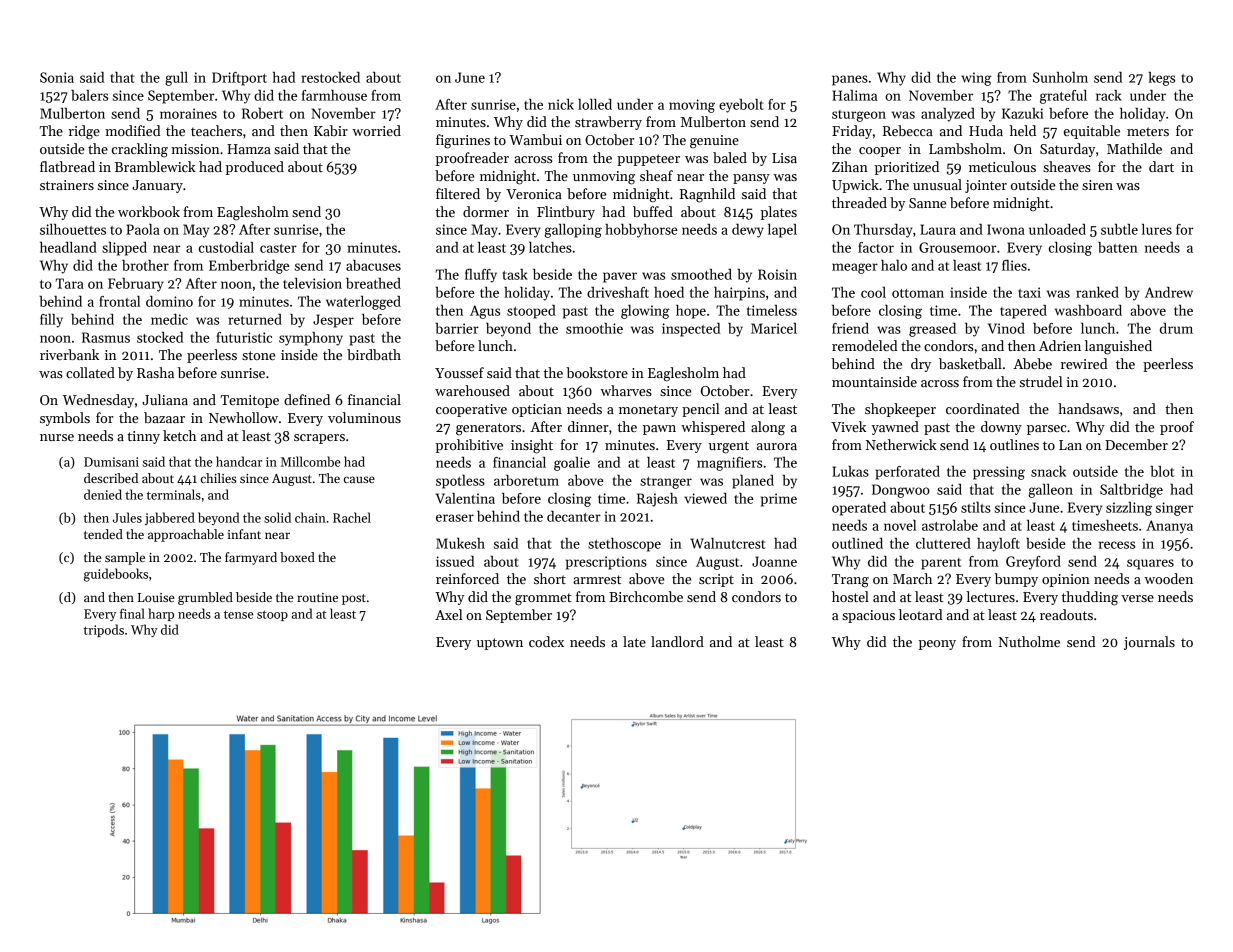  What do you see at coordinates (239, 79) in the screenshot?
I see `Driftport` at bounding box center [239, 79].
